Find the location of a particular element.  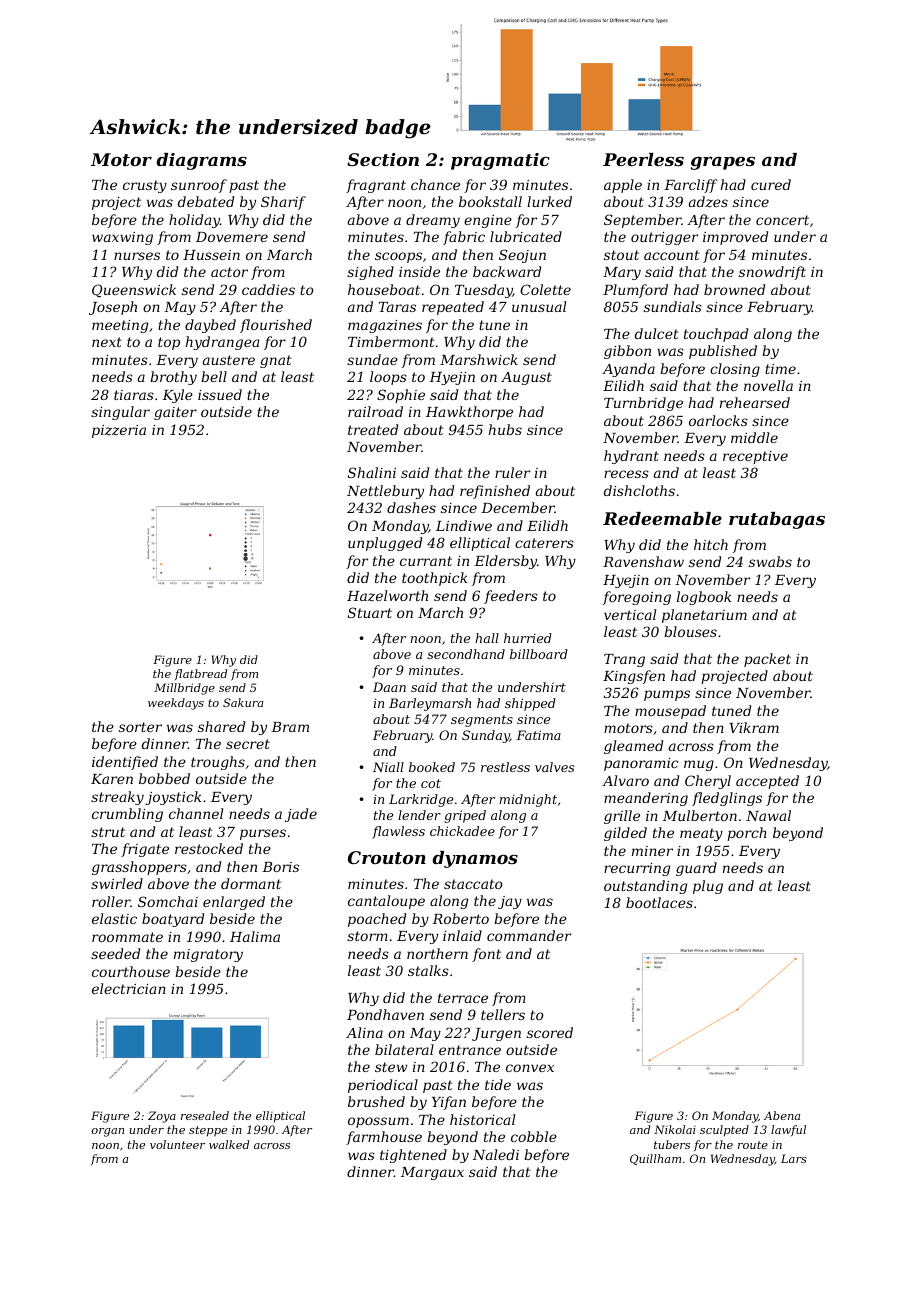

Quillham is located at coordinates (655, 1159).
